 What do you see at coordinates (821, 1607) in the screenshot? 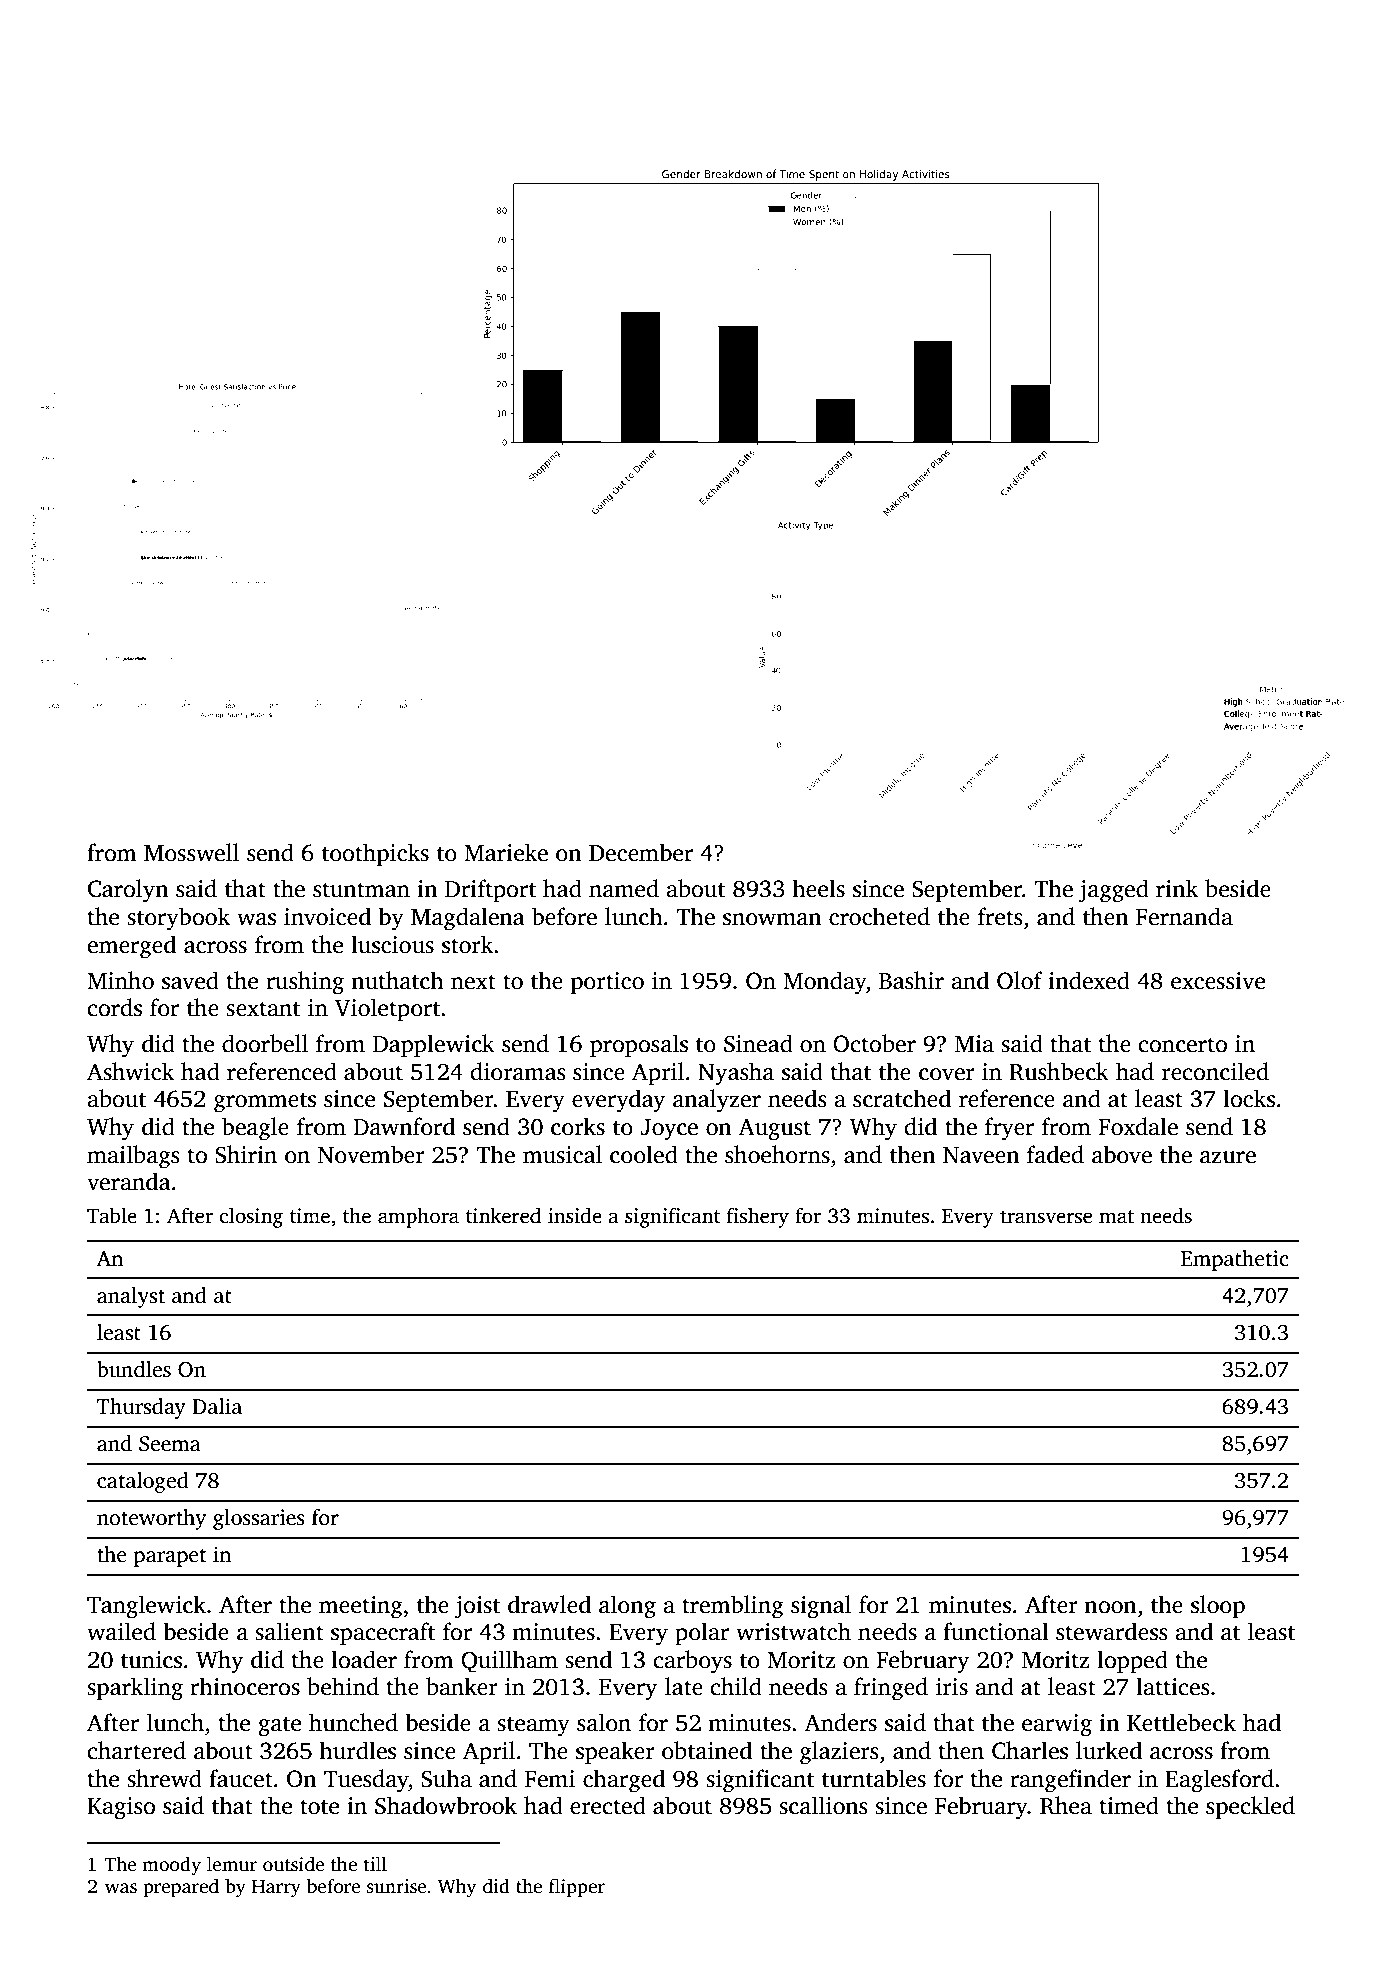
I see `signal` at bounding box center [821, 1607].
